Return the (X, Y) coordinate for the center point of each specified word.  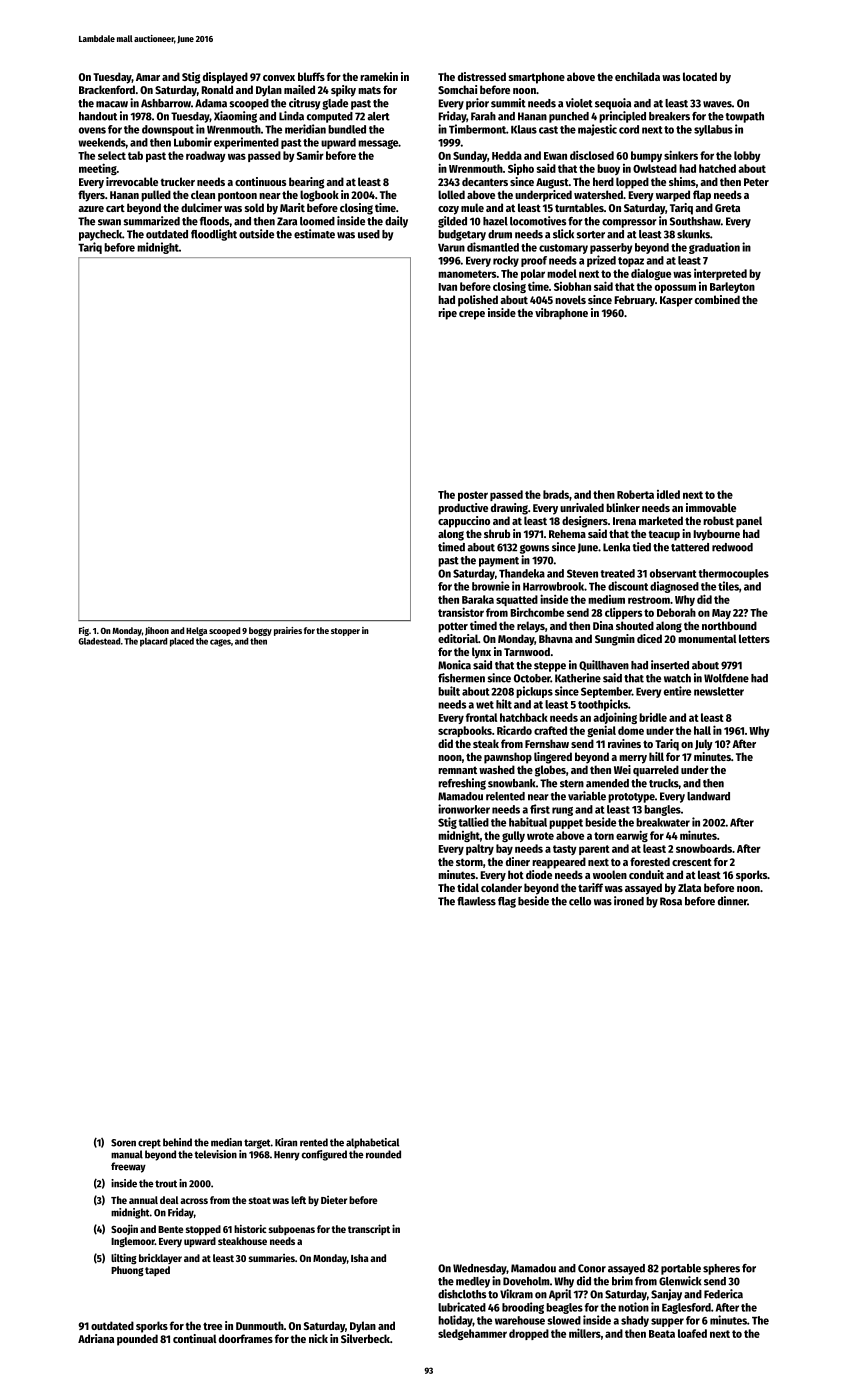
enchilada (637, 76)
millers (585, 1333)
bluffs (311, 76)
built (449, 691)
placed (182, 642)
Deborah (676, 612)
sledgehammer (472, 1334)
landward (708, 796)
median (226, 1142)
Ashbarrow (166, 103)
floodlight (214, 235)
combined (717, 299)
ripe (447, 314)
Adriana (96, 1338)
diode (539, 874)
